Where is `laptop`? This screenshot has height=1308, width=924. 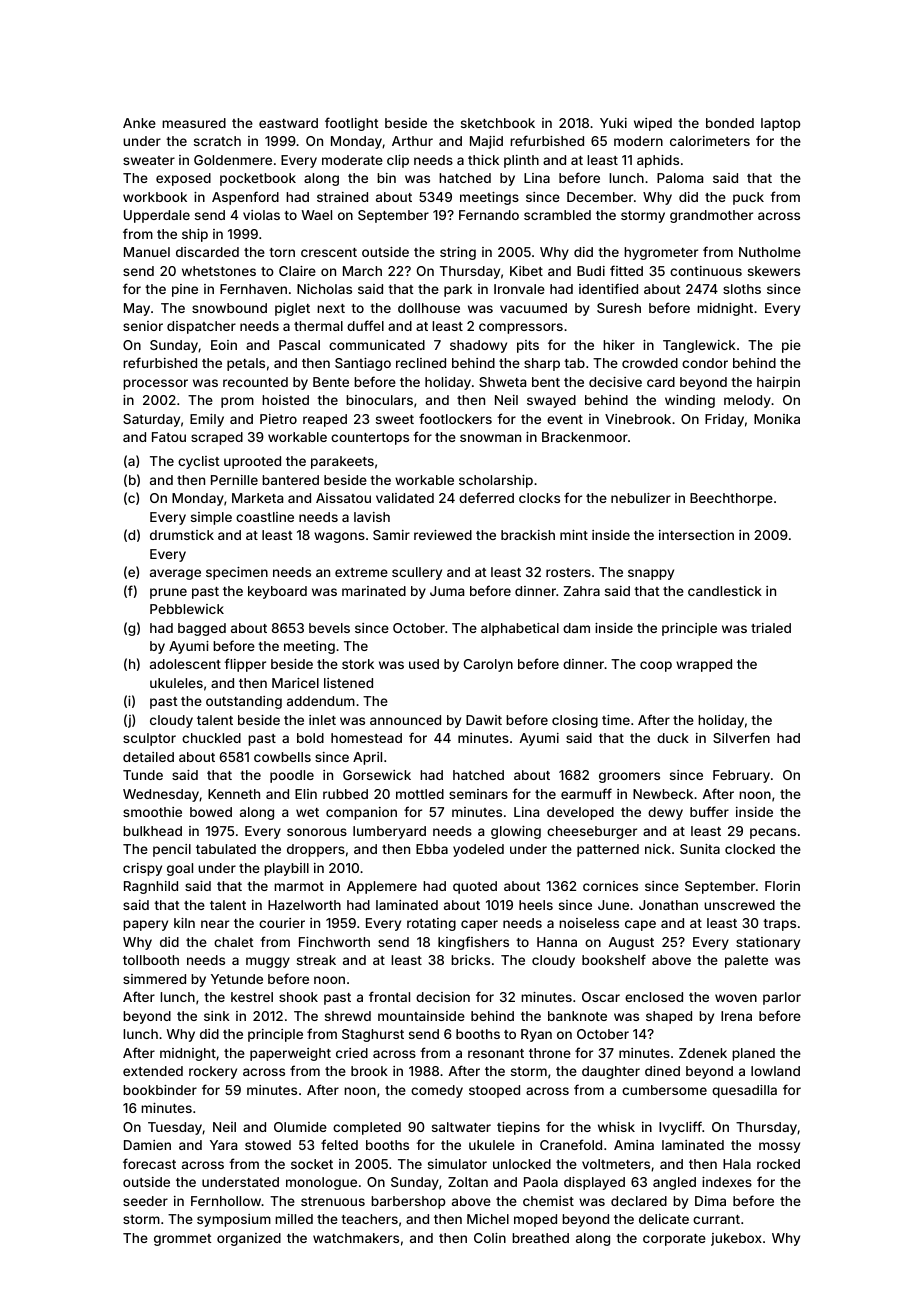 laptop is located at coordinates (781, 124).
